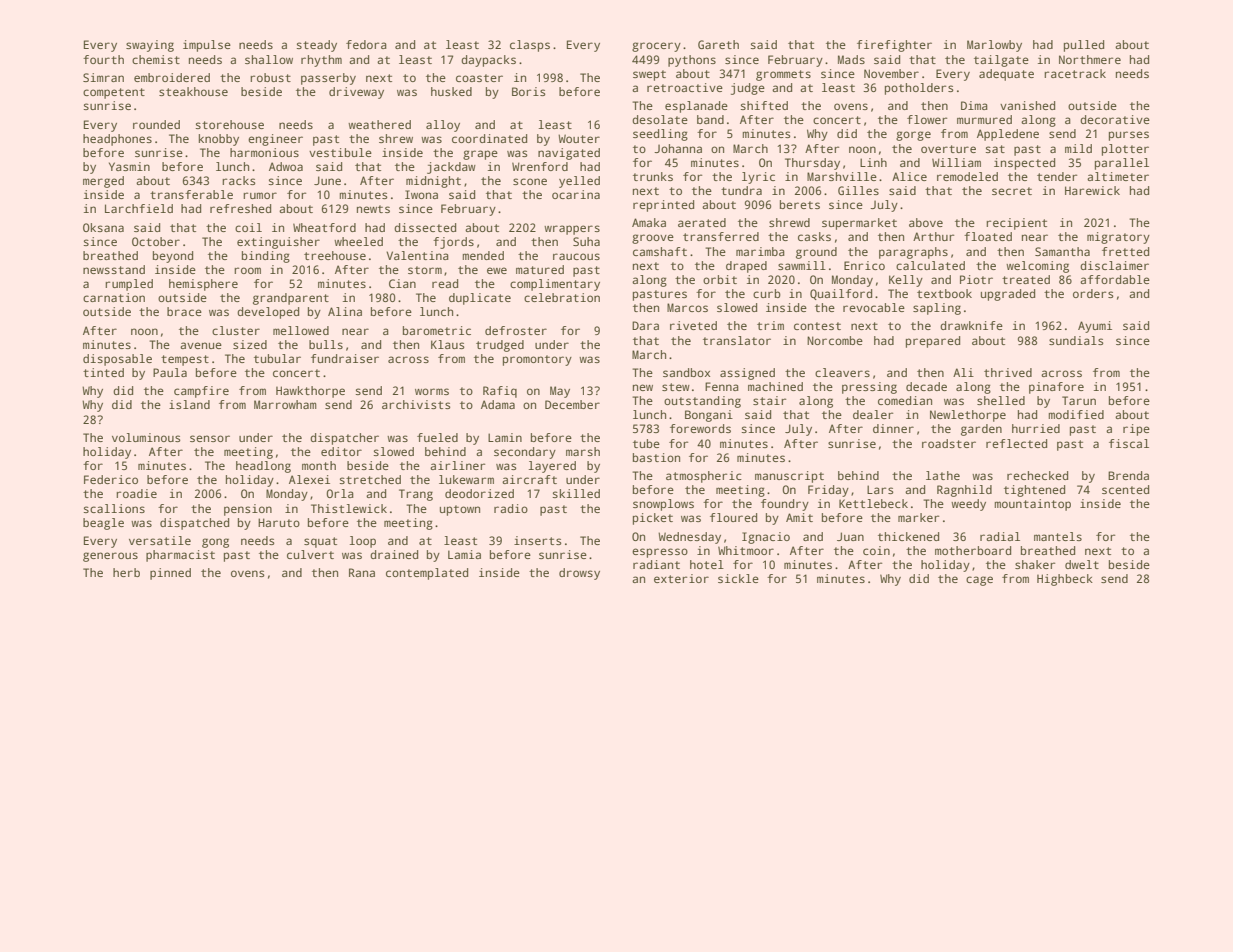 This page has width=1233, height=952. I want to click on promontory, so click(537, 360).
